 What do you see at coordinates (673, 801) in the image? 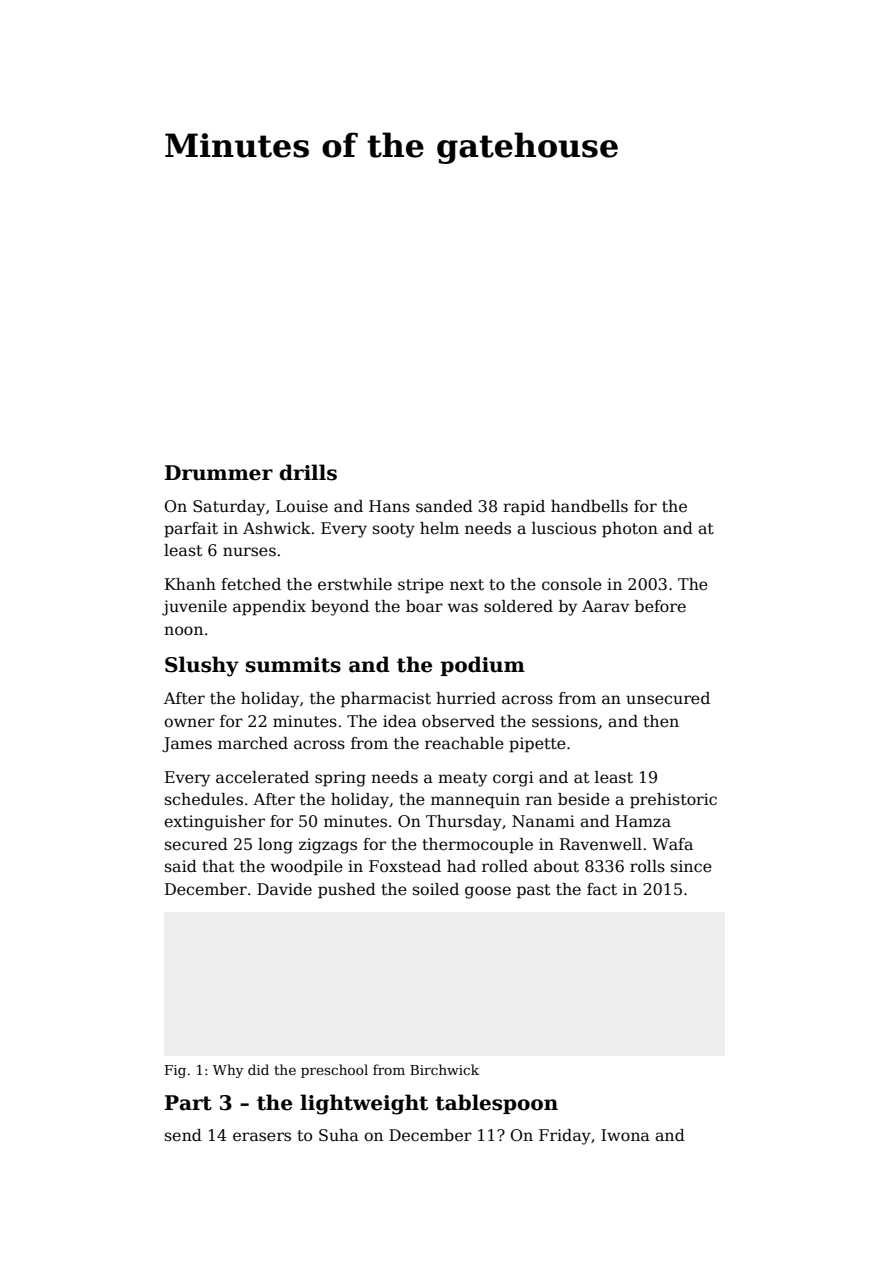
I see `prehistoric` at bounding box center [673, 801].
